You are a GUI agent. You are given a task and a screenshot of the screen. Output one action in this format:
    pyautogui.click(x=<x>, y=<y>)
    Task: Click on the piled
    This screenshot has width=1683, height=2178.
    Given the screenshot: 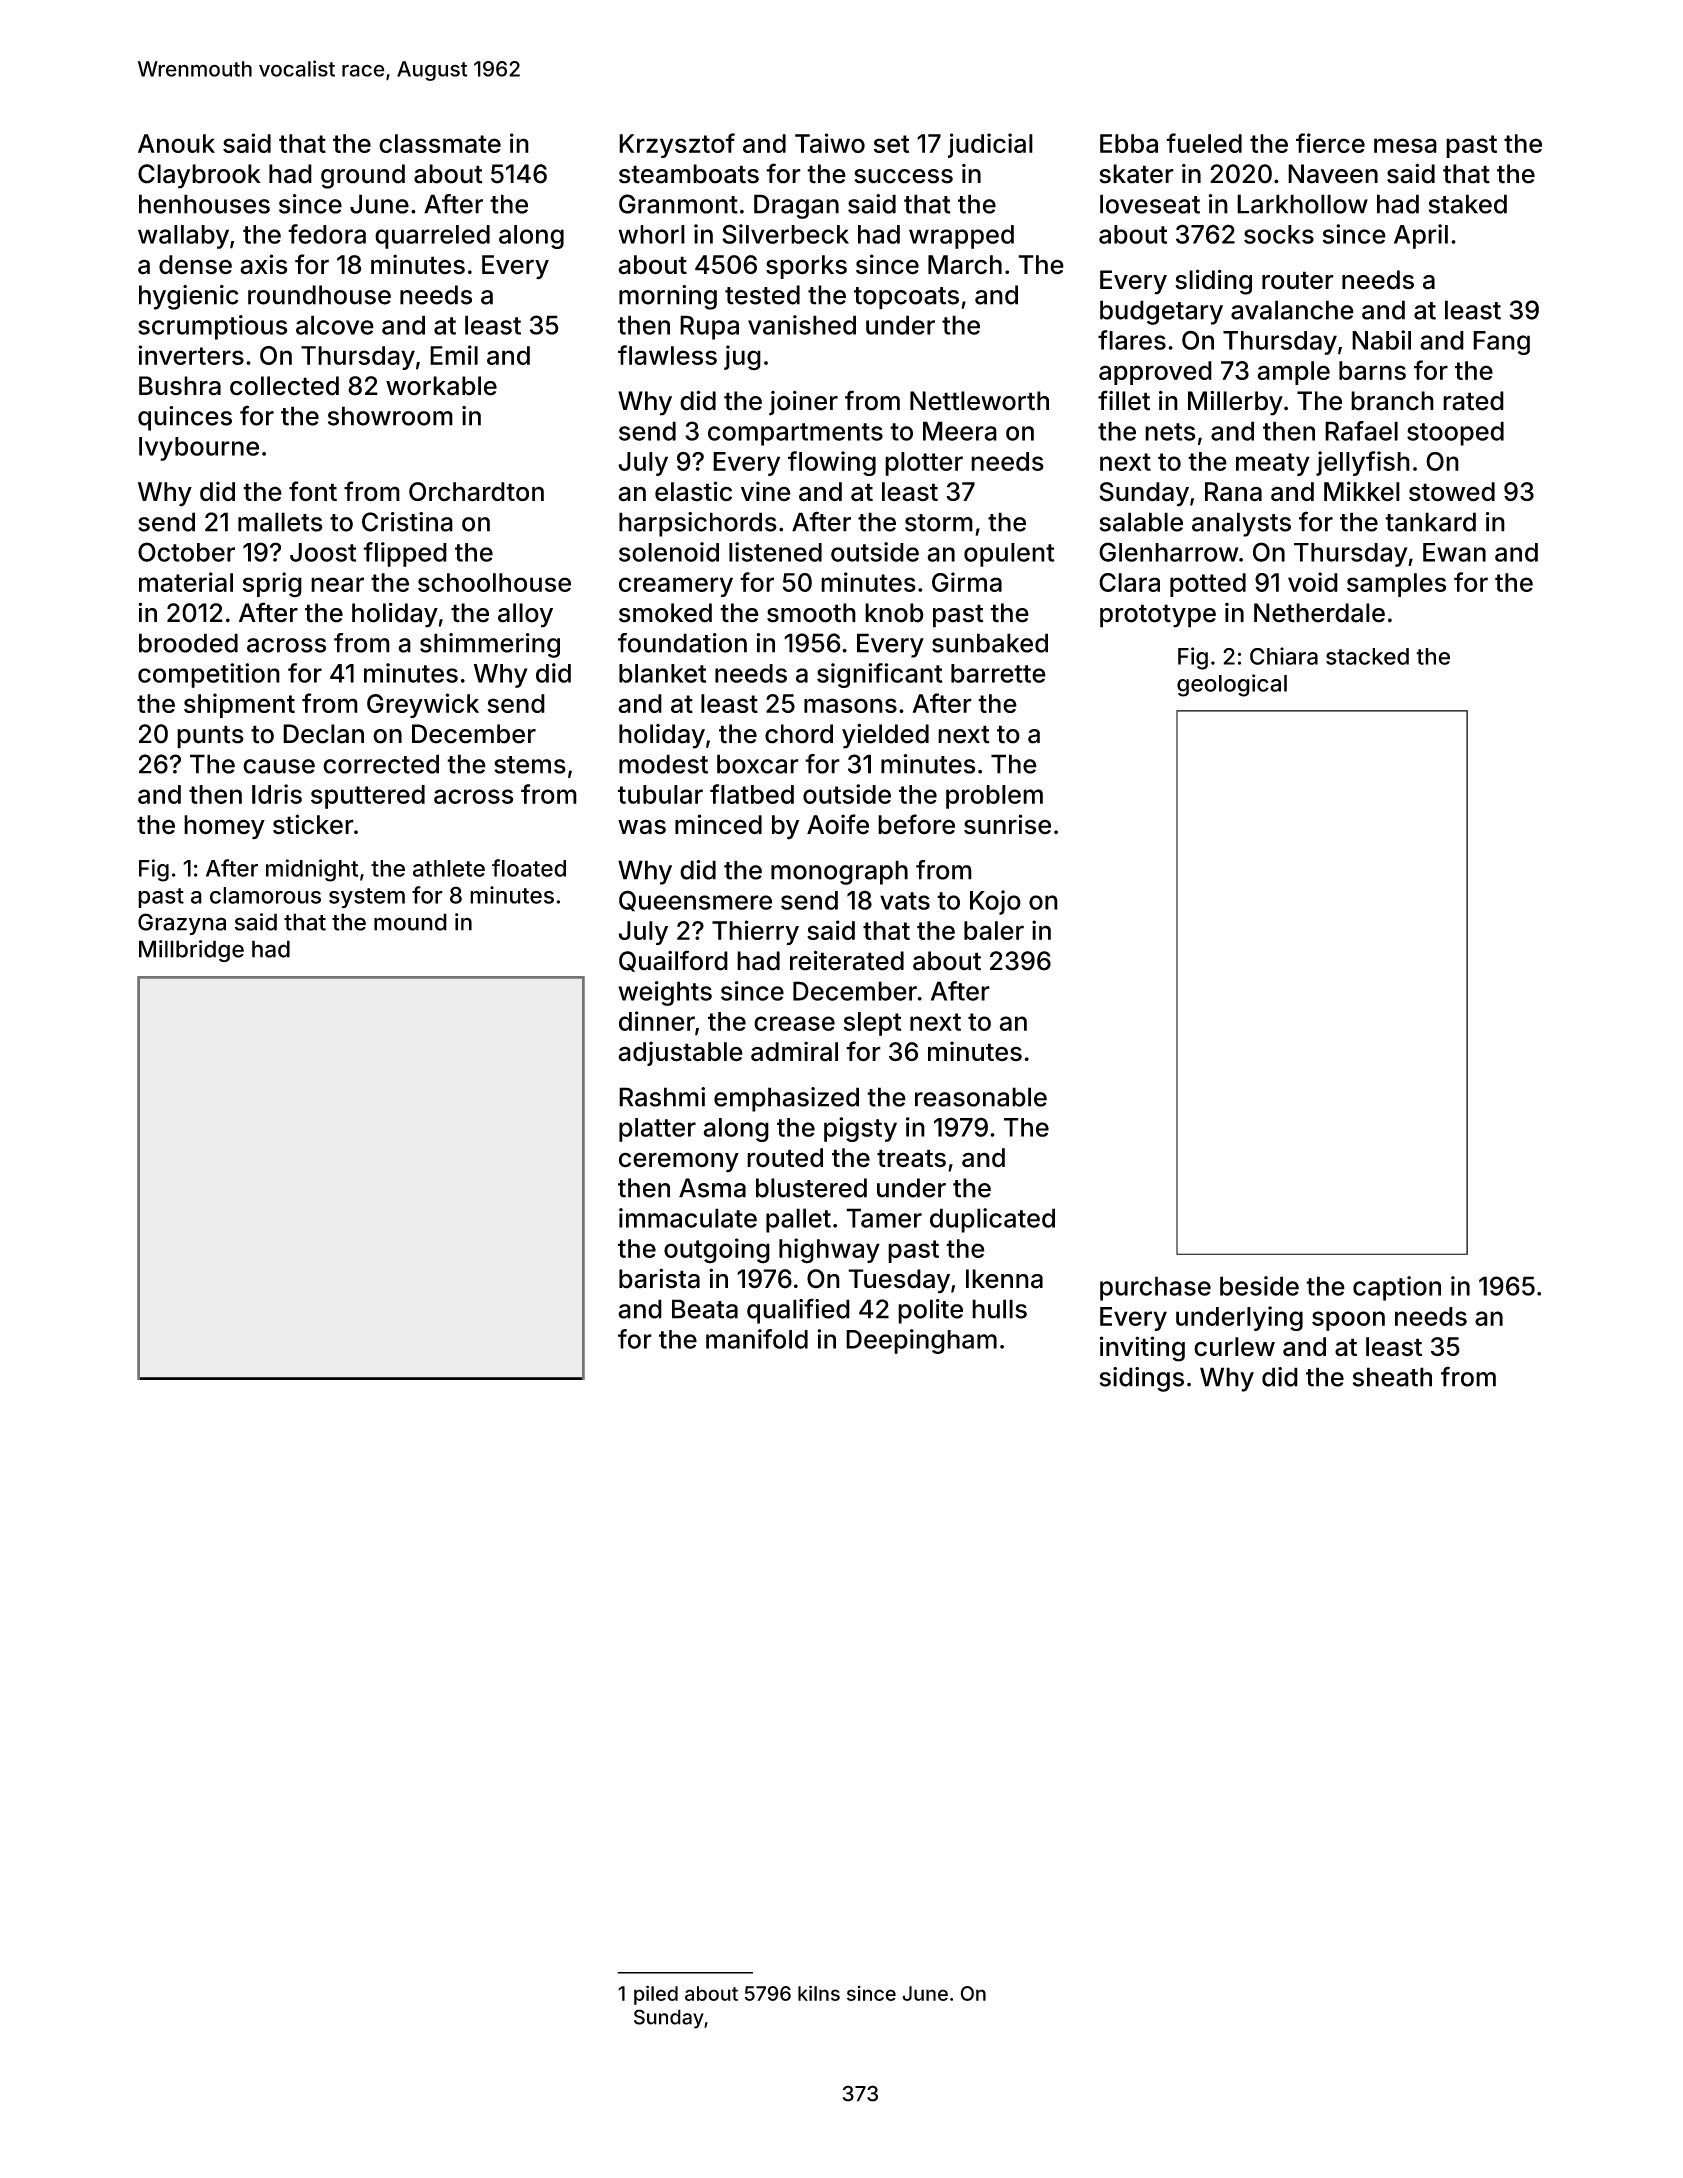 What is the action you would take?
    pyautogui.click(x=656, y=1995)
